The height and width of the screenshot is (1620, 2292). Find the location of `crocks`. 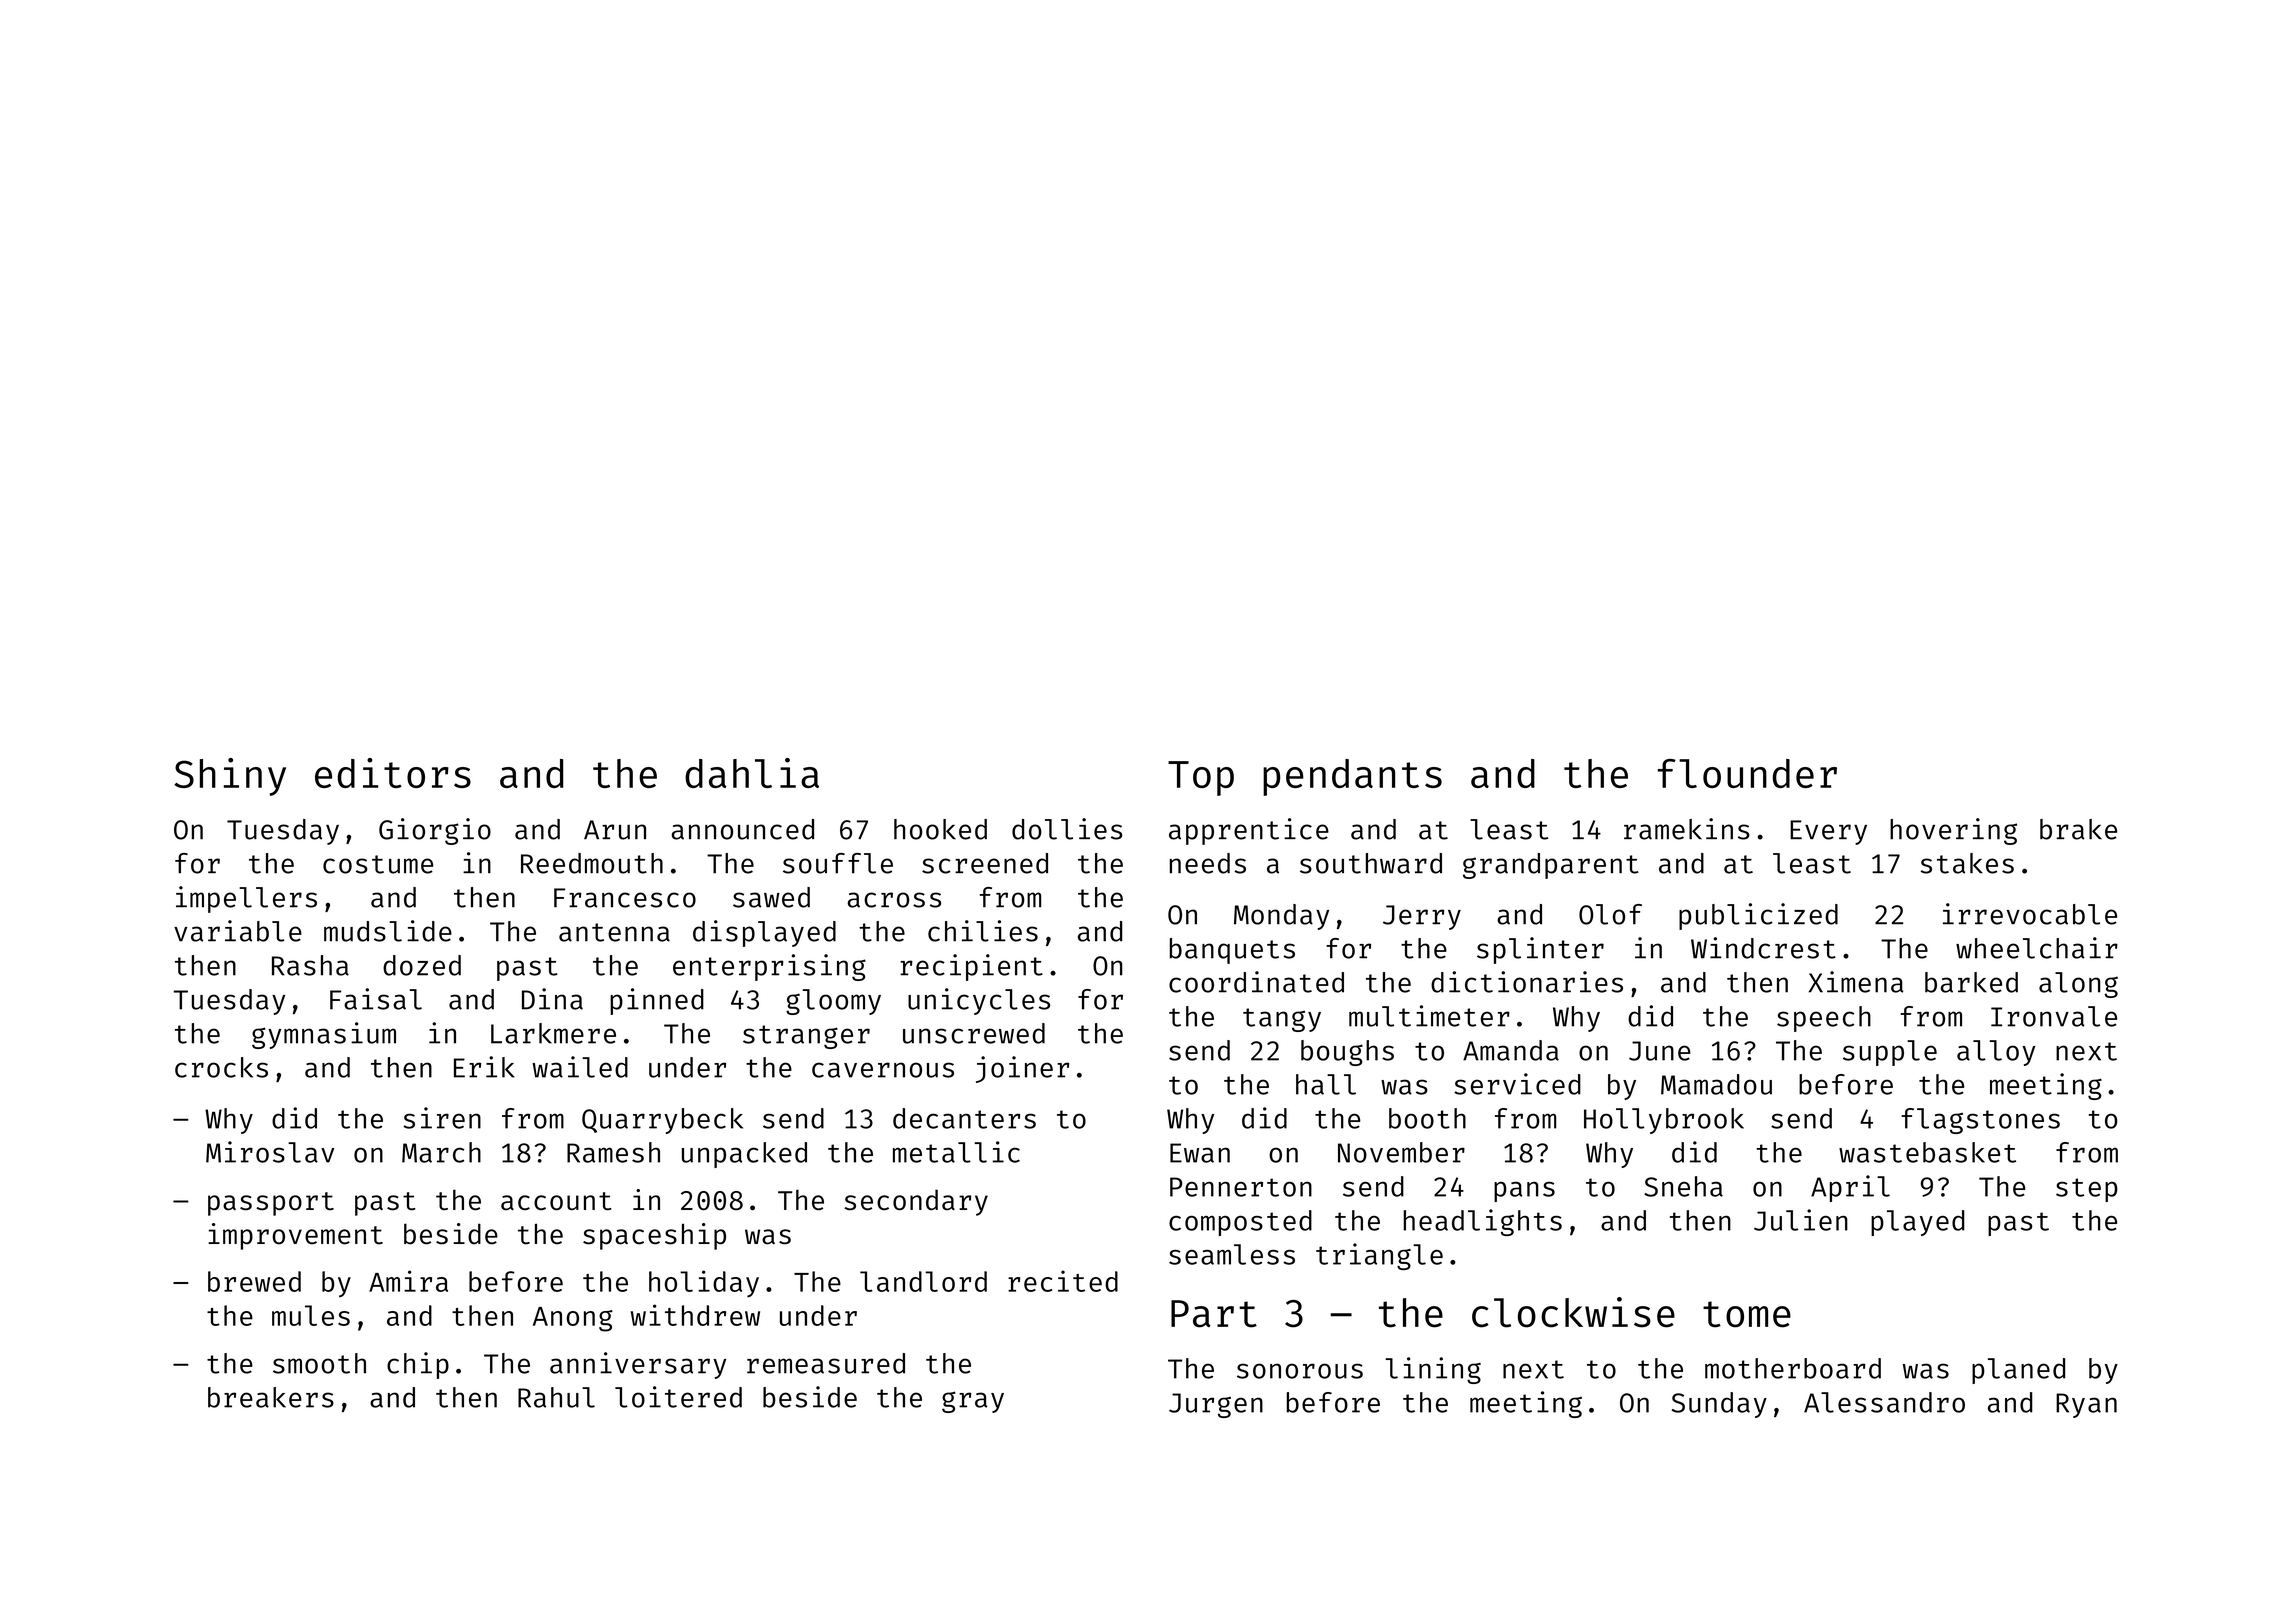

crocks is located at coordinates (221, 1067).
